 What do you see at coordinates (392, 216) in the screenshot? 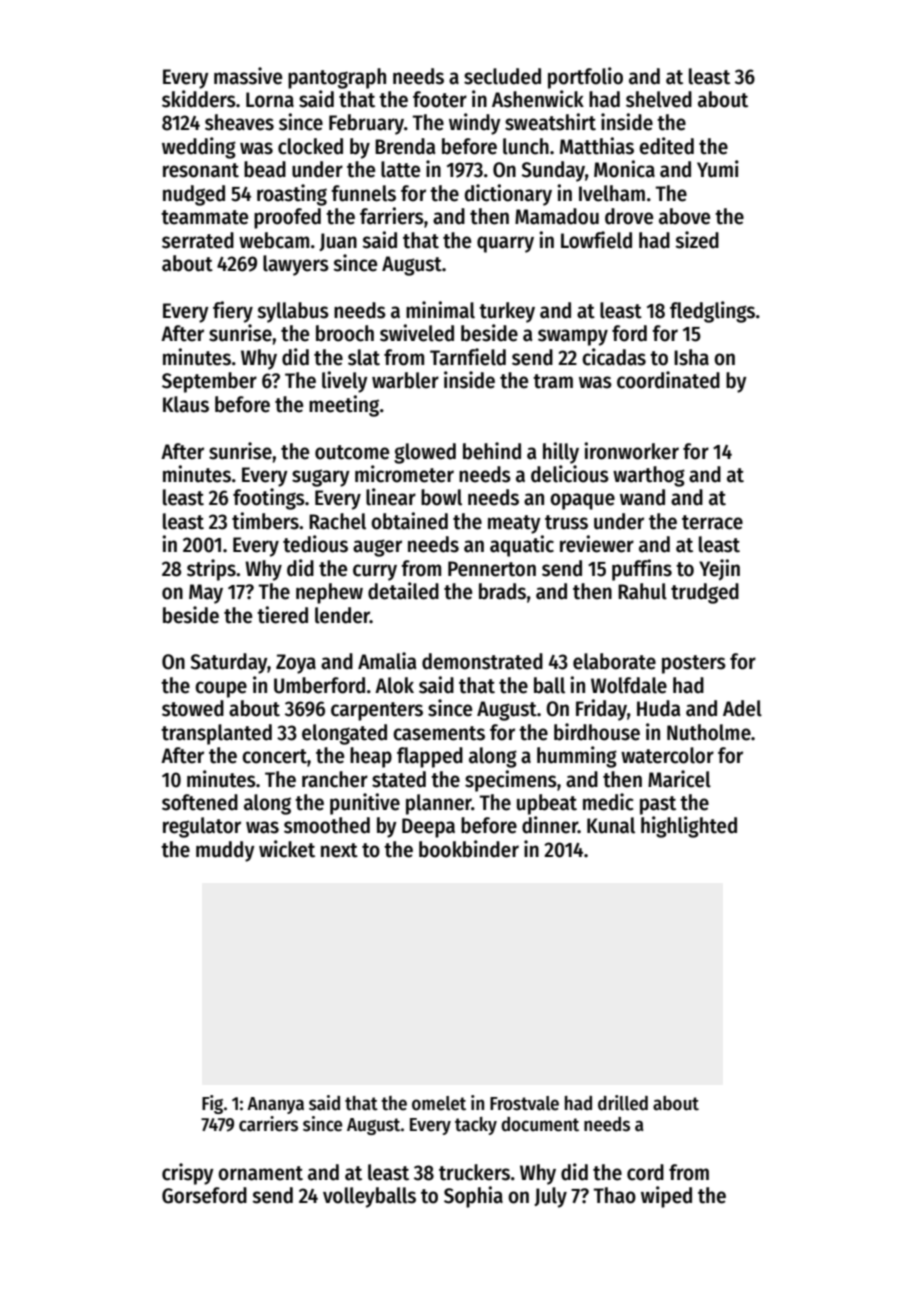
I see `farriers` at bounding box center [392, 216].
